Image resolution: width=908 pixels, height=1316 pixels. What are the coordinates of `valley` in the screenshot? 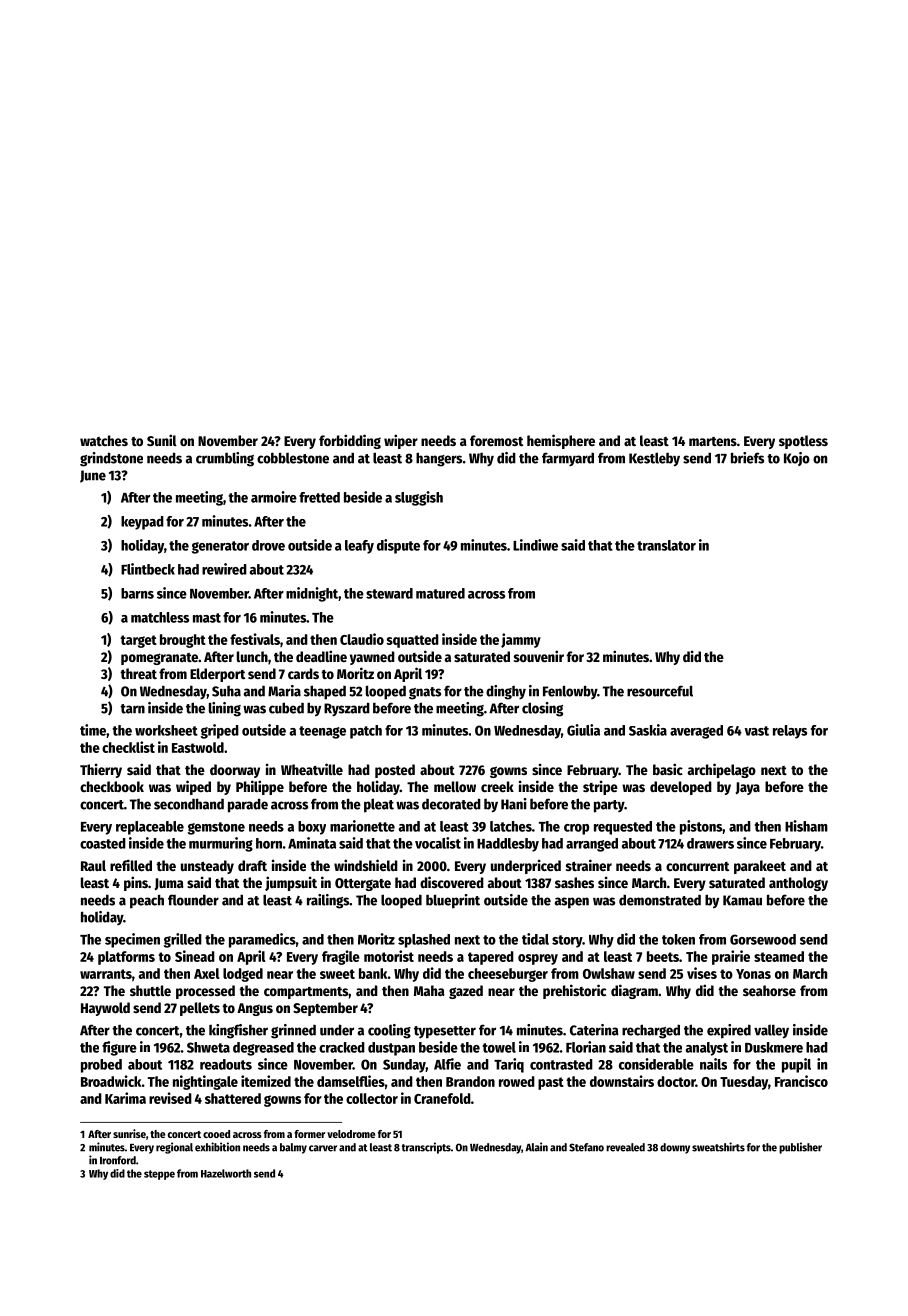 It's located at (771, 1032).
